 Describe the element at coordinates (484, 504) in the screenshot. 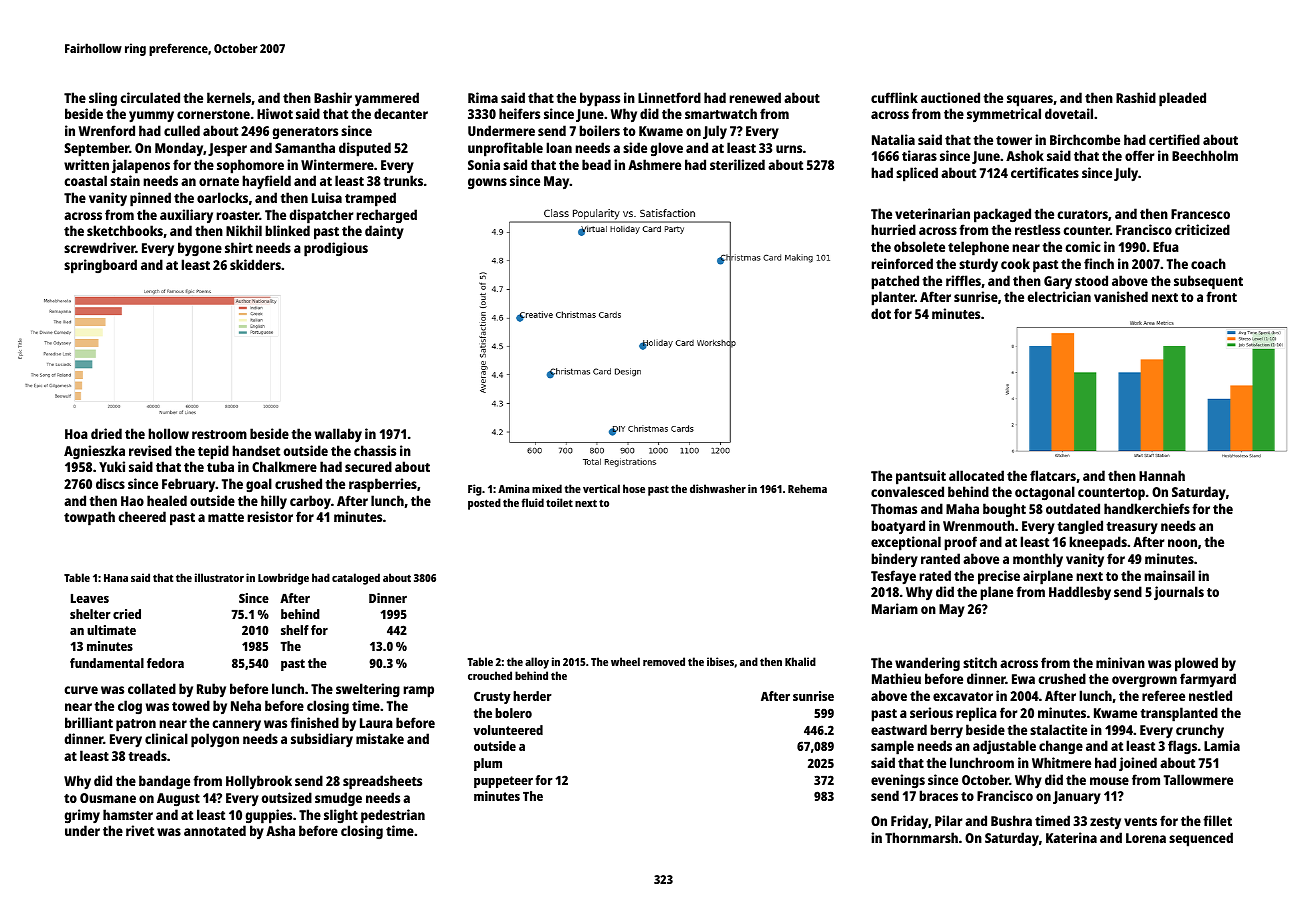

I see `posted` at that location.
